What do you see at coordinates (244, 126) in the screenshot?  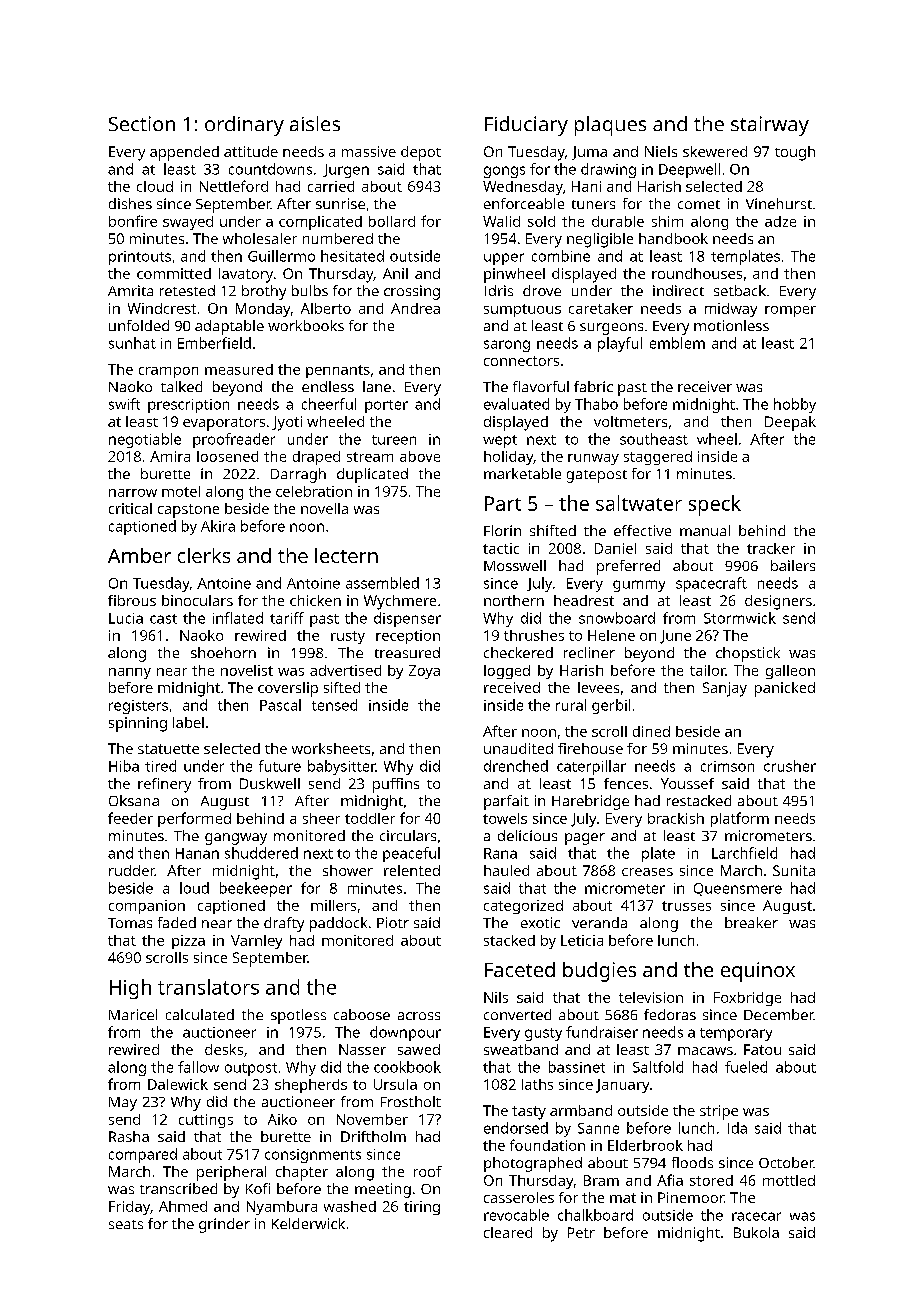 I see `ordinary` at bounding box center [244, 126].
